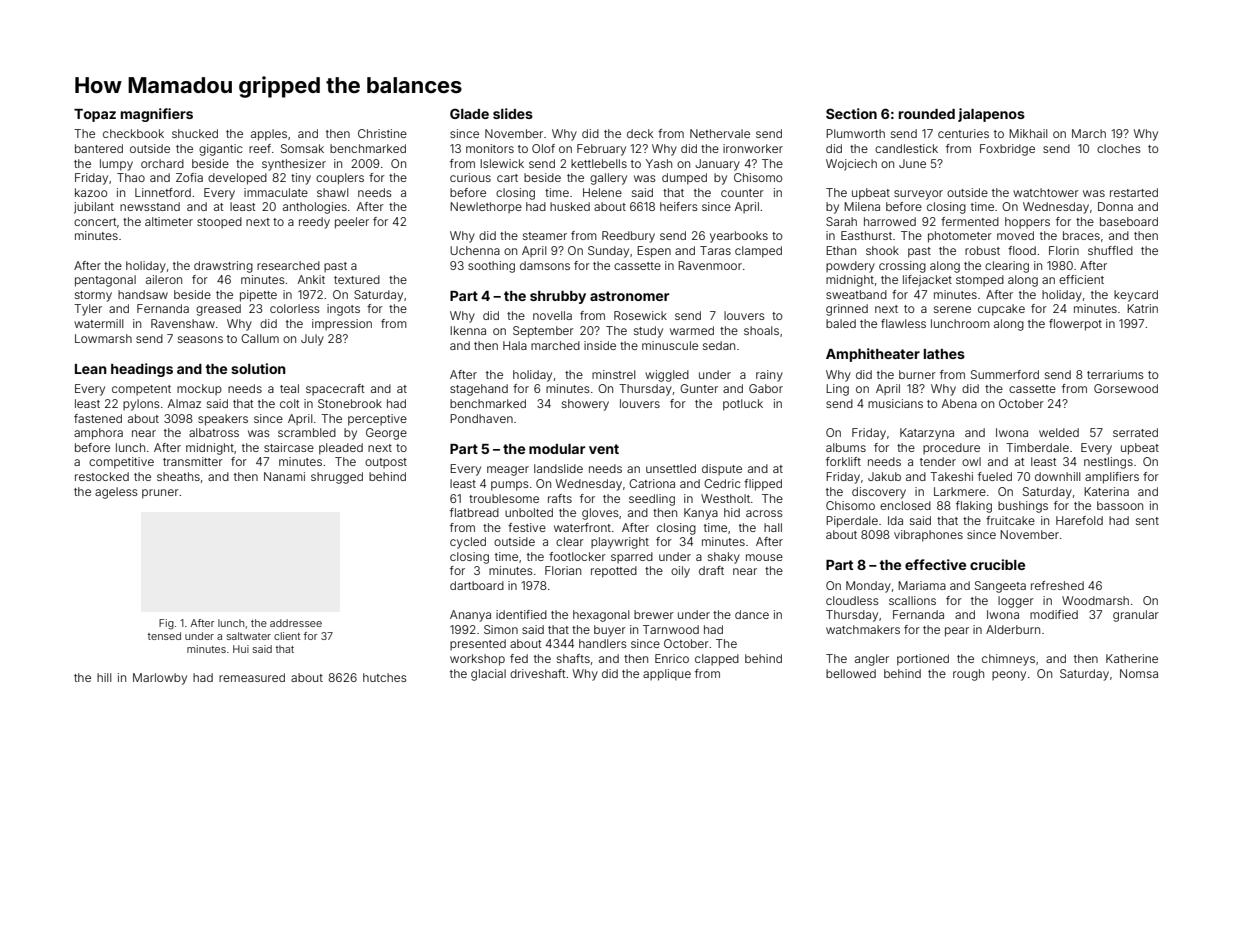  What do you see at coordinates (166, 624) in the screenshot?
I see `Fig` at bounding box center [166, 624].
